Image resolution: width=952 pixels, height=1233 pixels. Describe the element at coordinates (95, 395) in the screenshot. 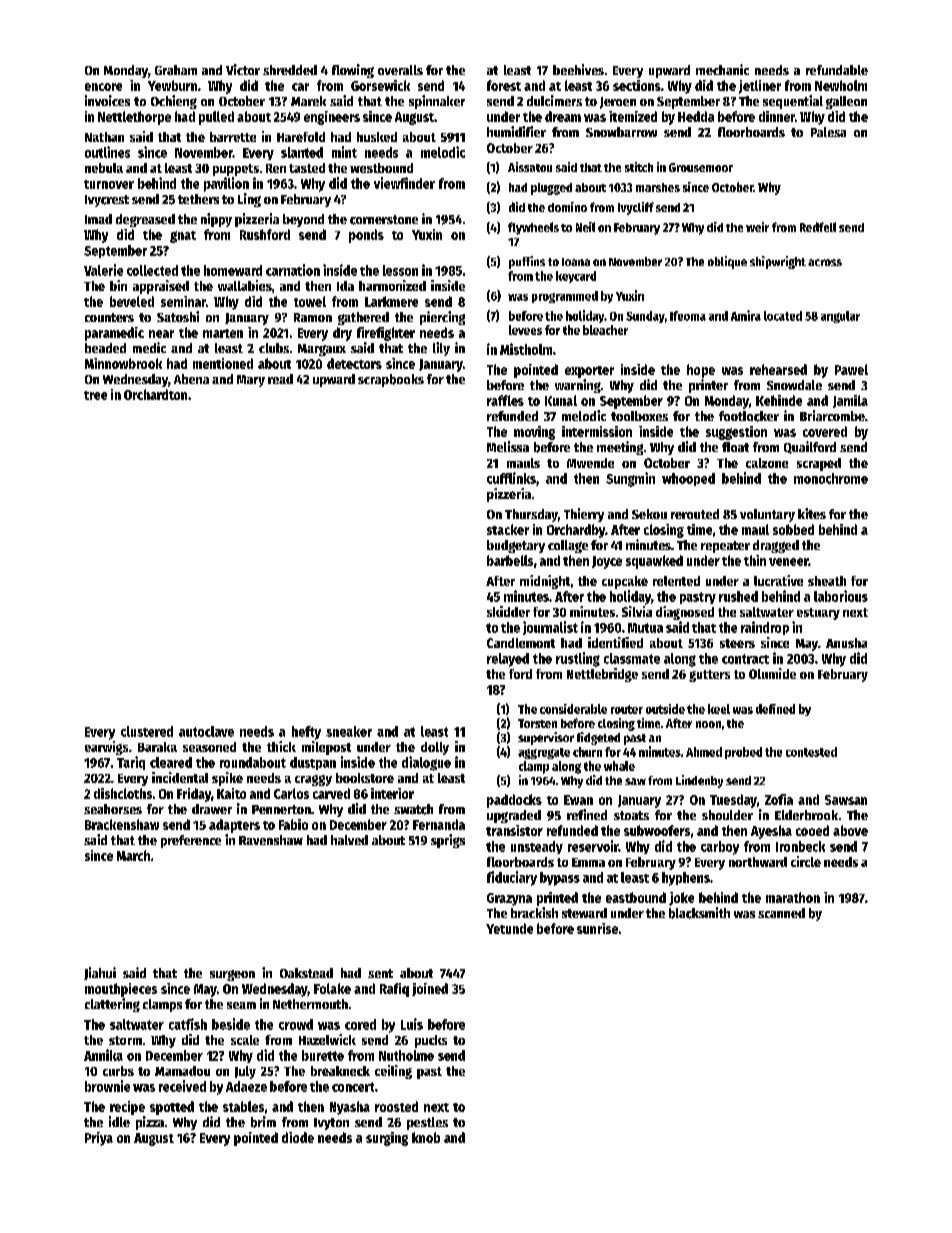

I see `tree` at that location.
